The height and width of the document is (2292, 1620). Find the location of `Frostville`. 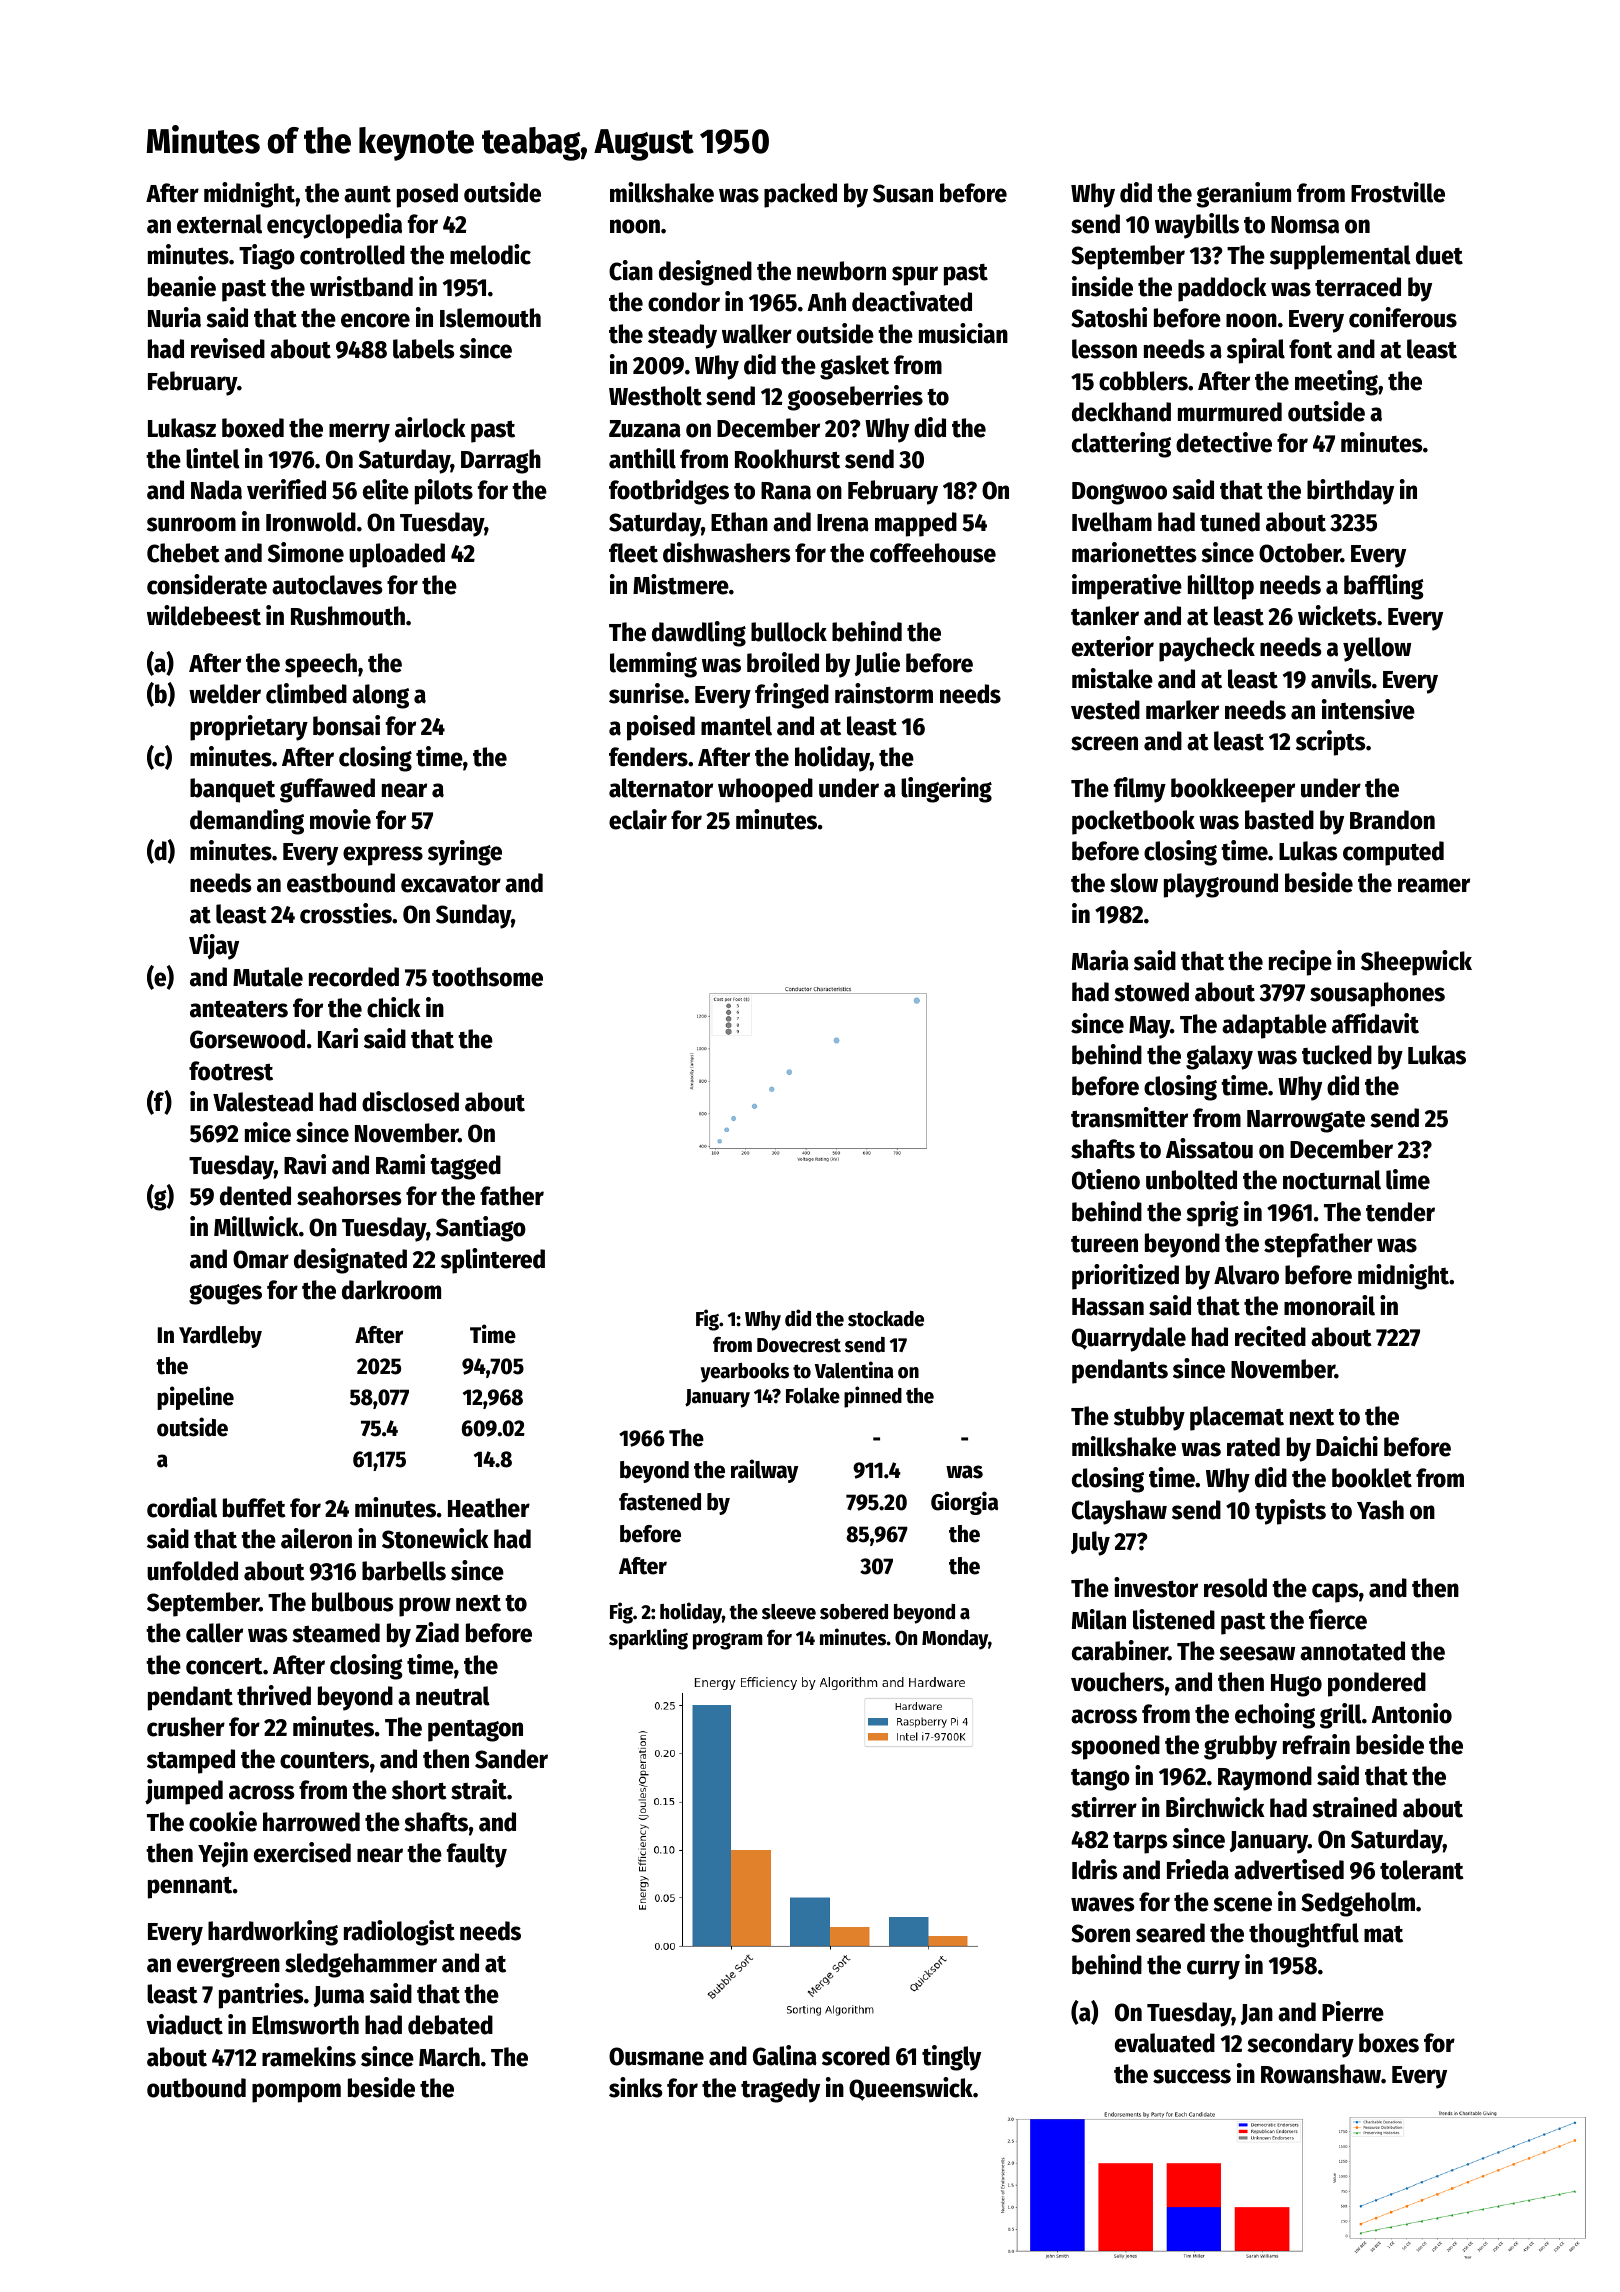

Frostville is located at coordinates (1398, 192).
